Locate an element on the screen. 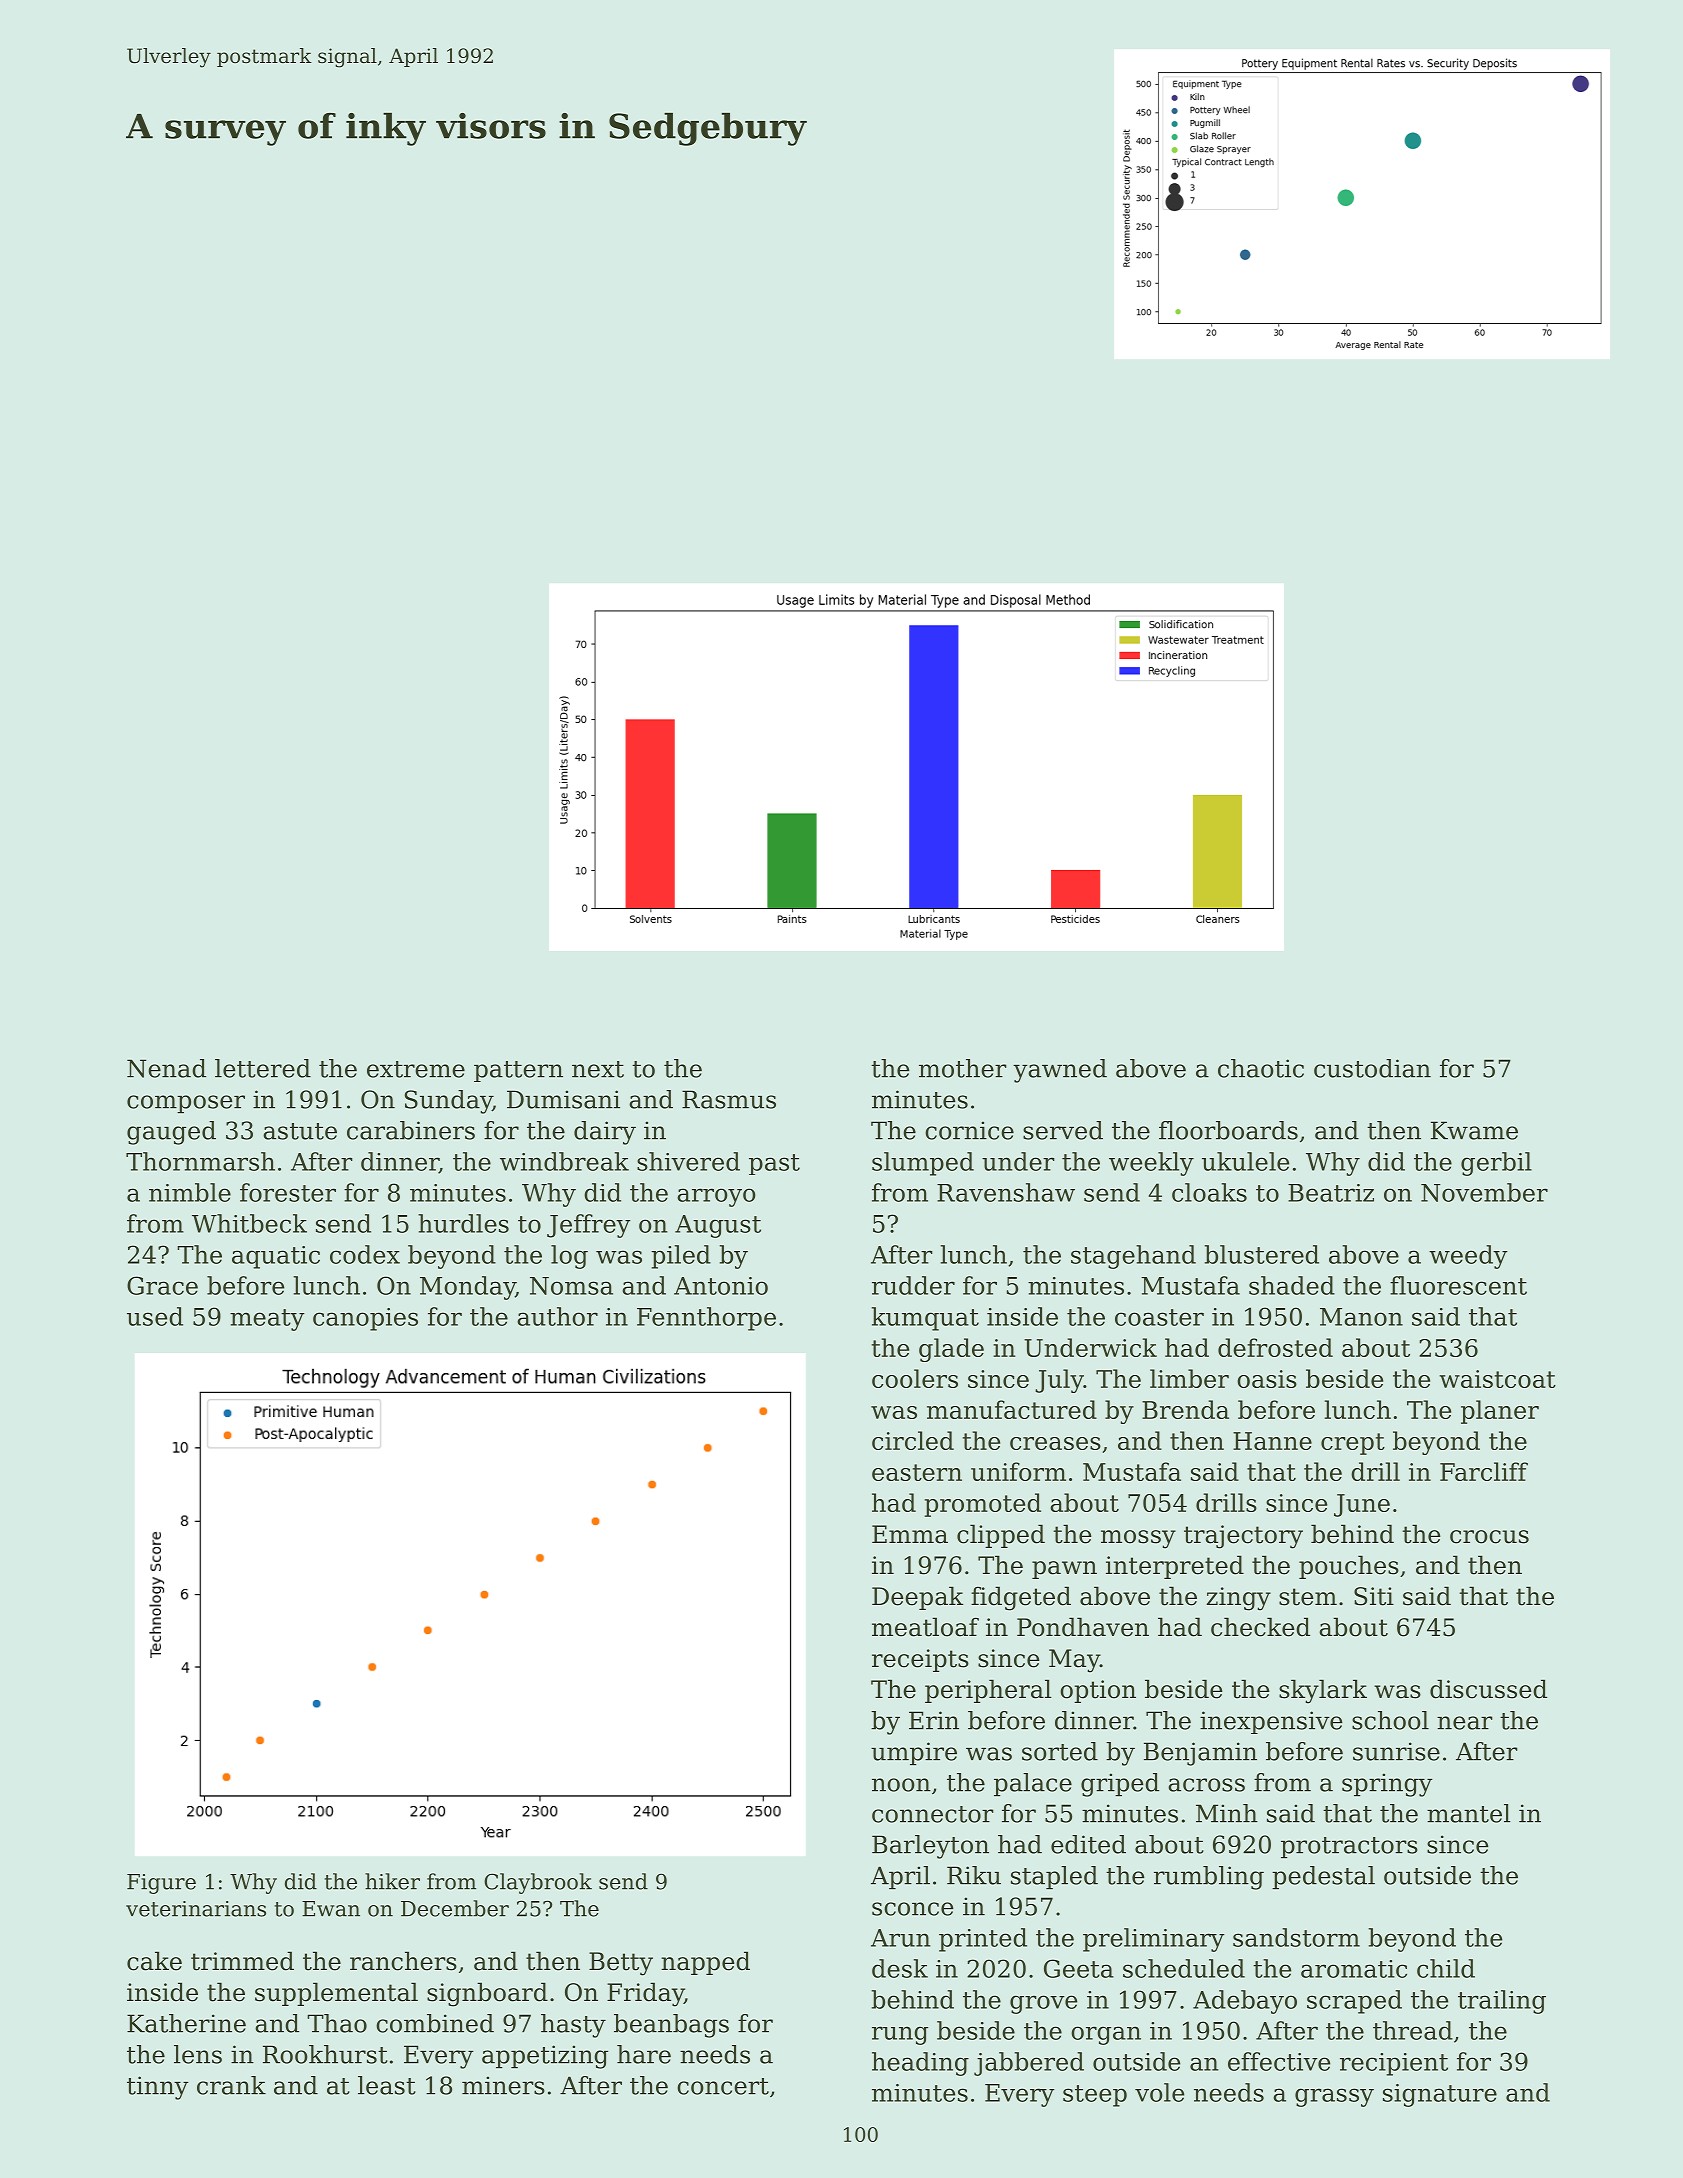 The width and height of the screenshot is (1683, 2178). waistcoat is located at coordinates (1497, 1379).
